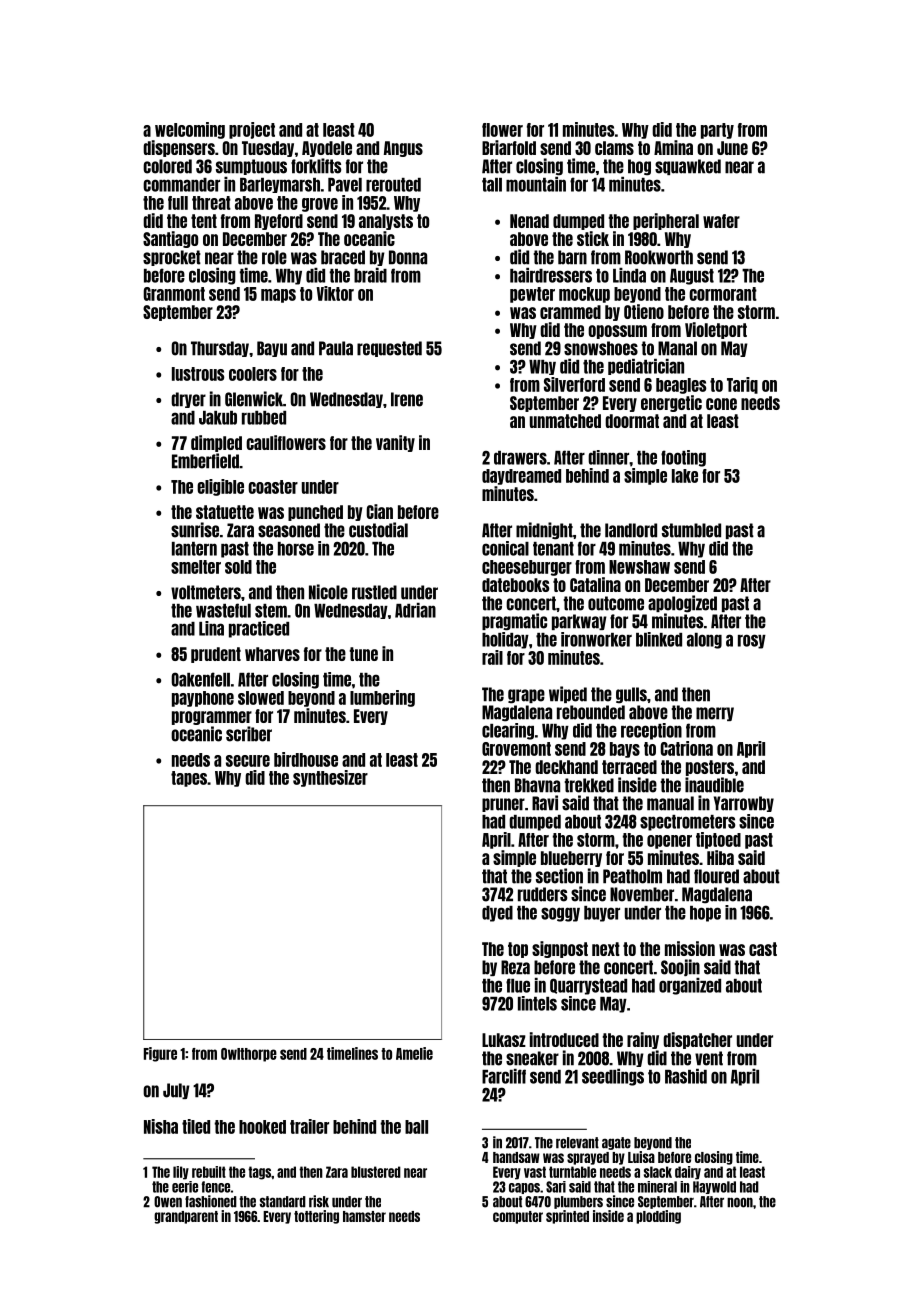 The height and width of the document is (1311, 924). Describe the element at coordinates (691, 530) in the document. I see `stumbled` at that location.
